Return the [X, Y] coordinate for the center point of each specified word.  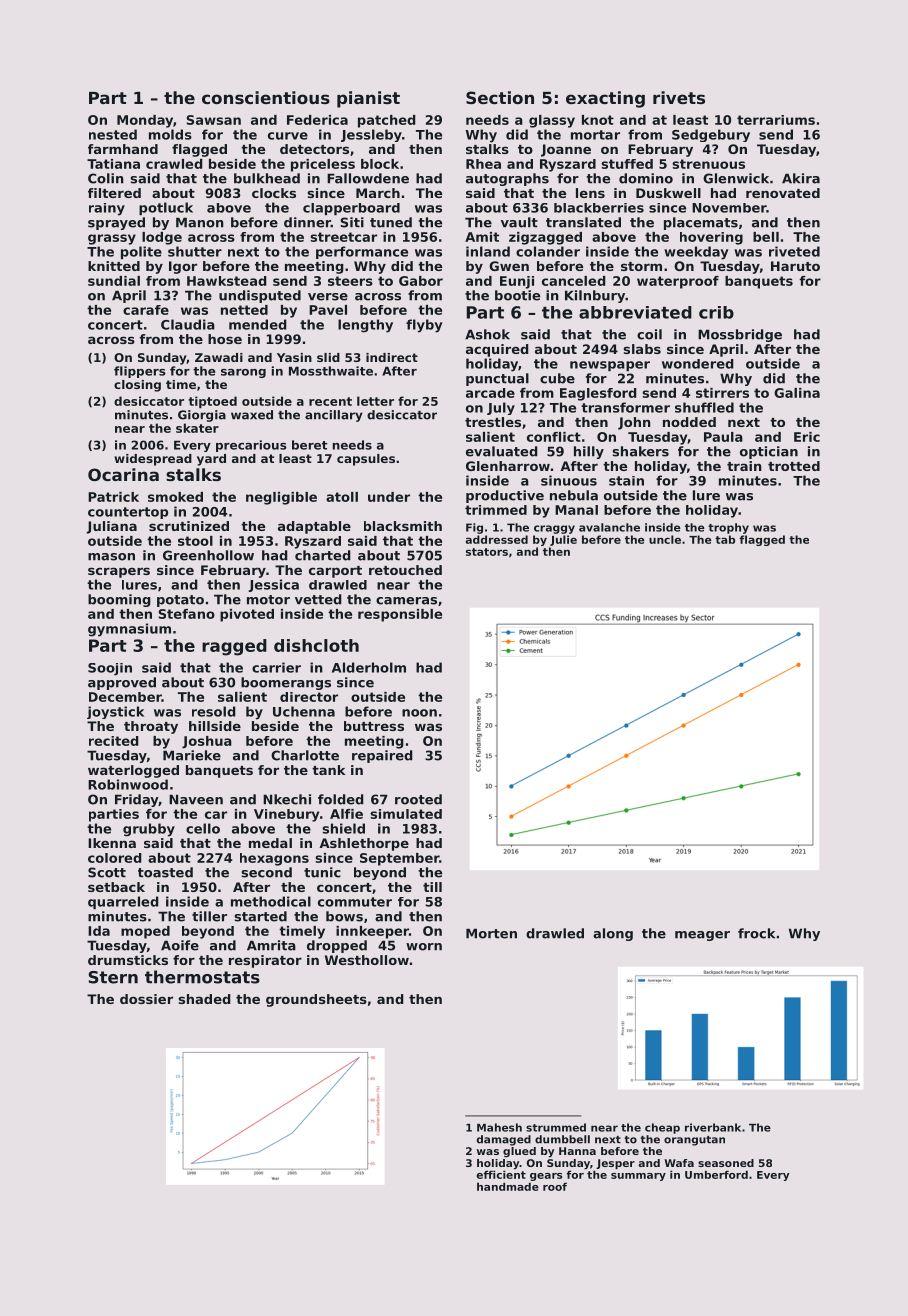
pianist [368, 99]
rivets [679, 97]
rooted [418, 799]
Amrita [271, 945]
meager [702, 936]
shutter [195, 251]
